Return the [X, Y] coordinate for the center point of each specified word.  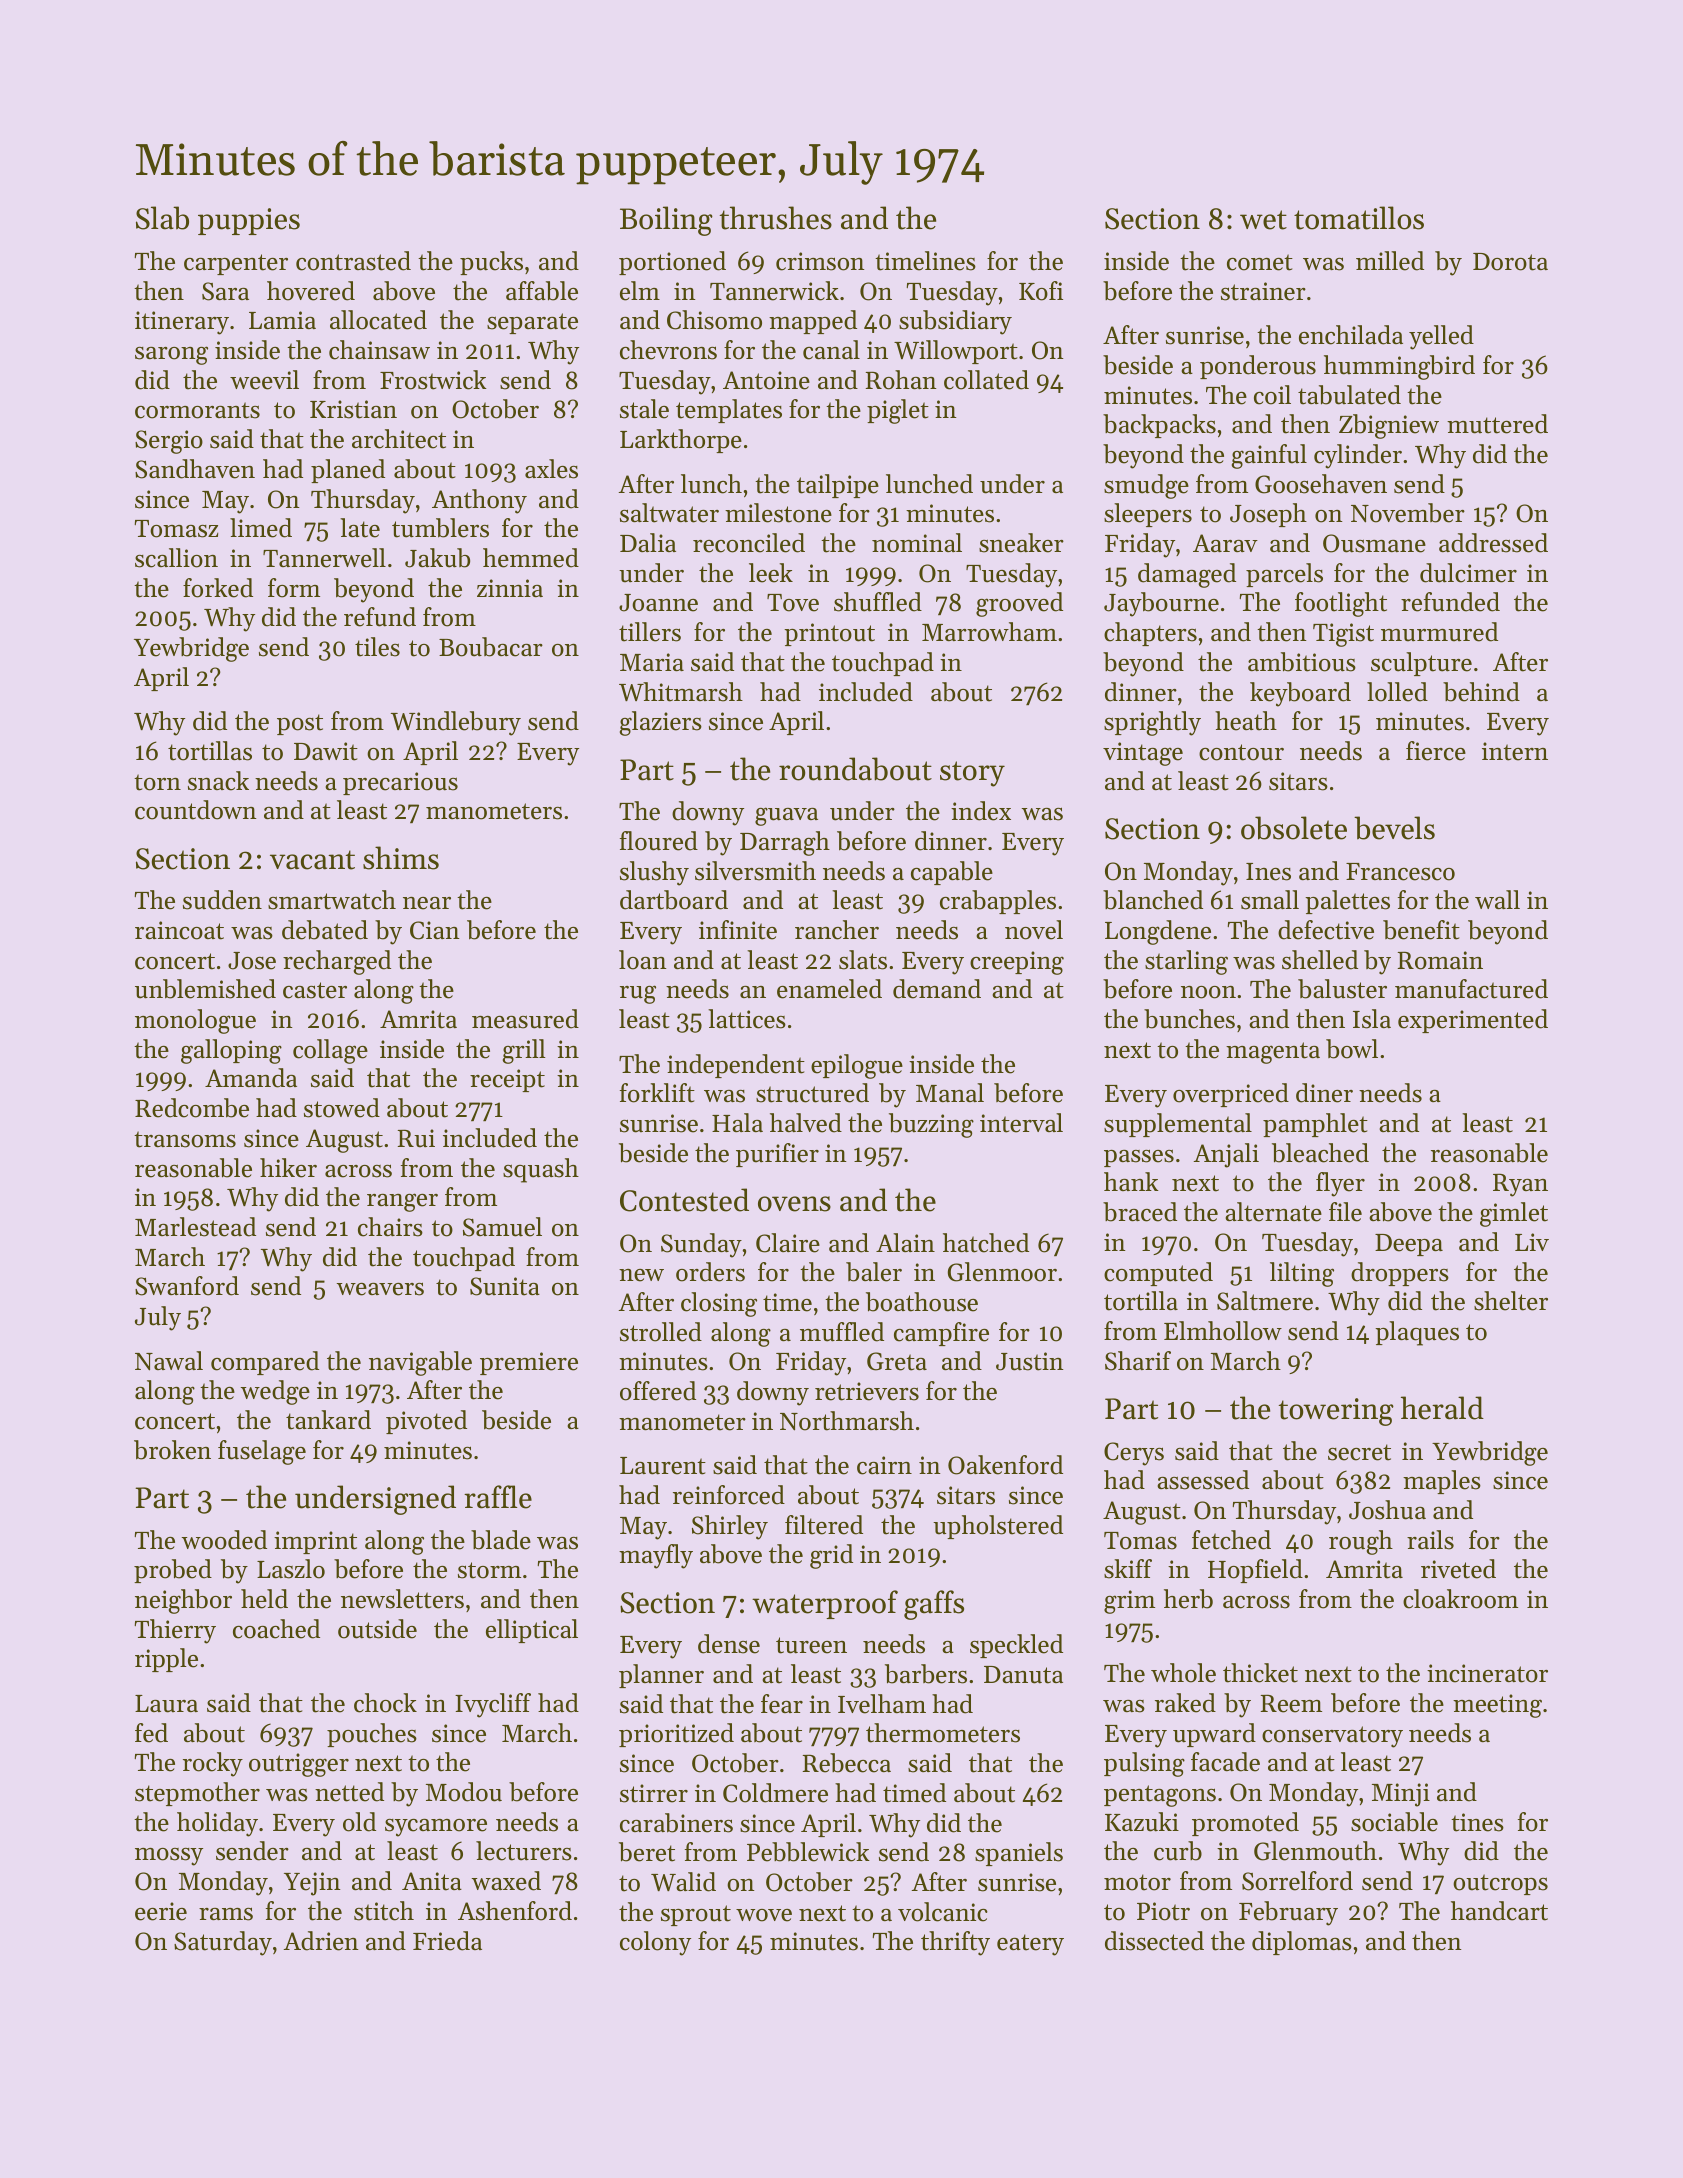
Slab [162, 218]
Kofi [1041, 291]
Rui [416, 1138]
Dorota [1510, 262]
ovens [794, 1204]
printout [829, 634]
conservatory [1332, 1737]
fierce [1436, 751]
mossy [169, 1857]
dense [729, 1644]
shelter [1511, 1301]
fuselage [262, 1452]
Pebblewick [808, 1852]
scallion [176, 558]
